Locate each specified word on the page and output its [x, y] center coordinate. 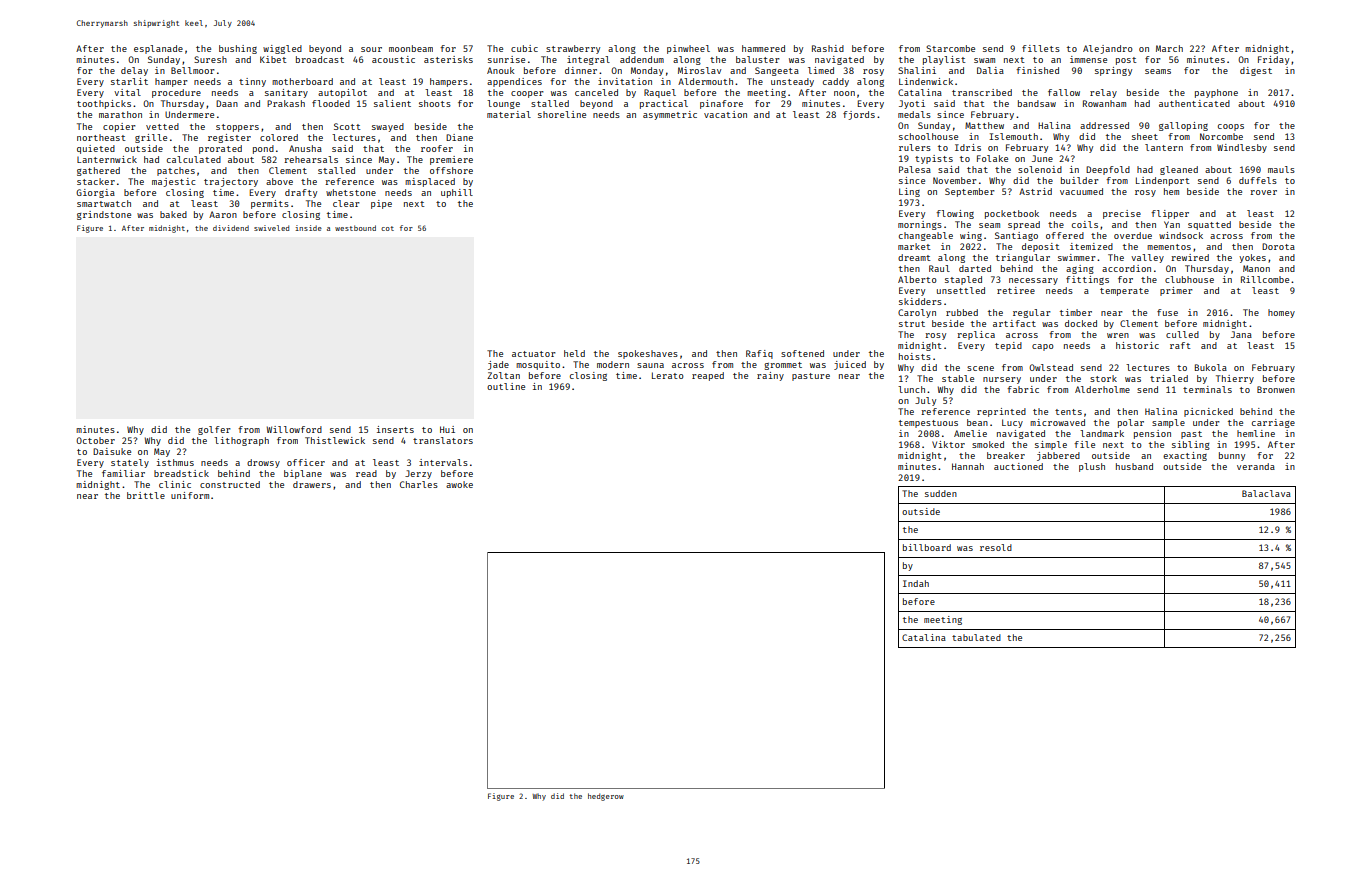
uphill [457, 193]
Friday [1273, 60]
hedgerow [606, 797]
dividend [231, 228]
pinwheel [688, 49]
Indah [916, 583]
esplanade [158, 49]
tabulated [976, 637]
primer [1176, 291]
